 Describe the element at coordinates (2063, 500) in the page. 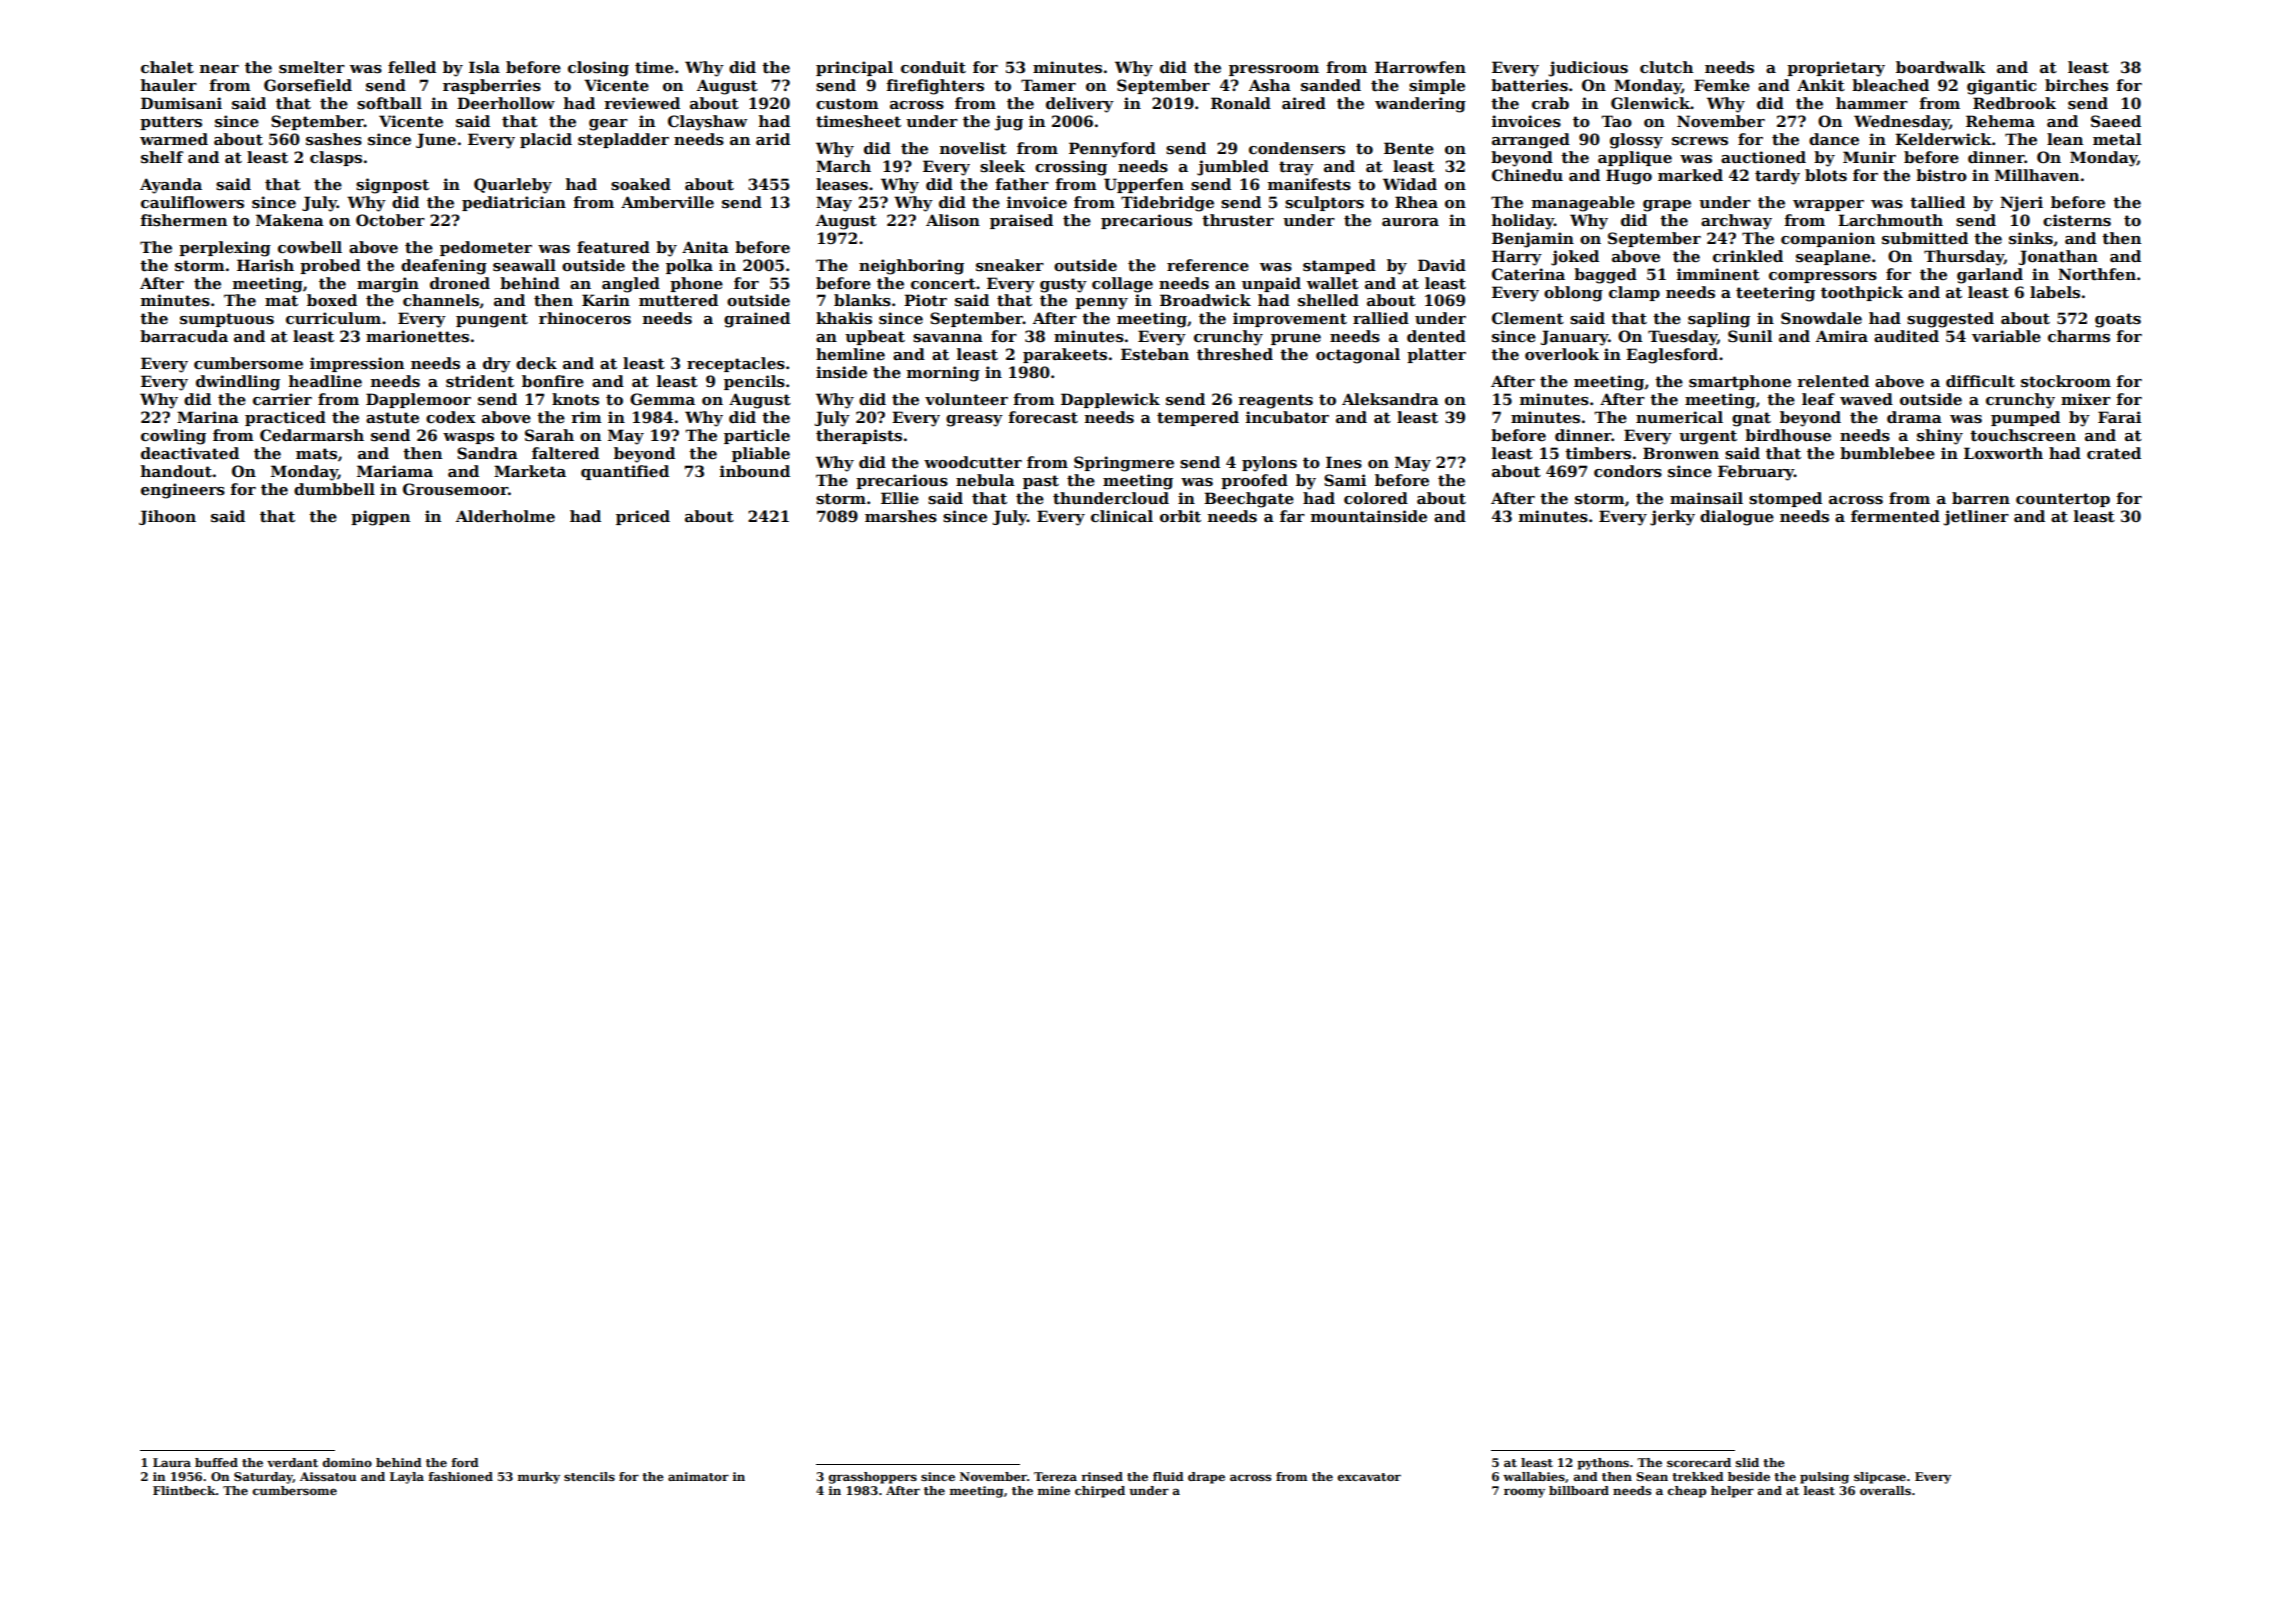

I see `countertop` at that location.
